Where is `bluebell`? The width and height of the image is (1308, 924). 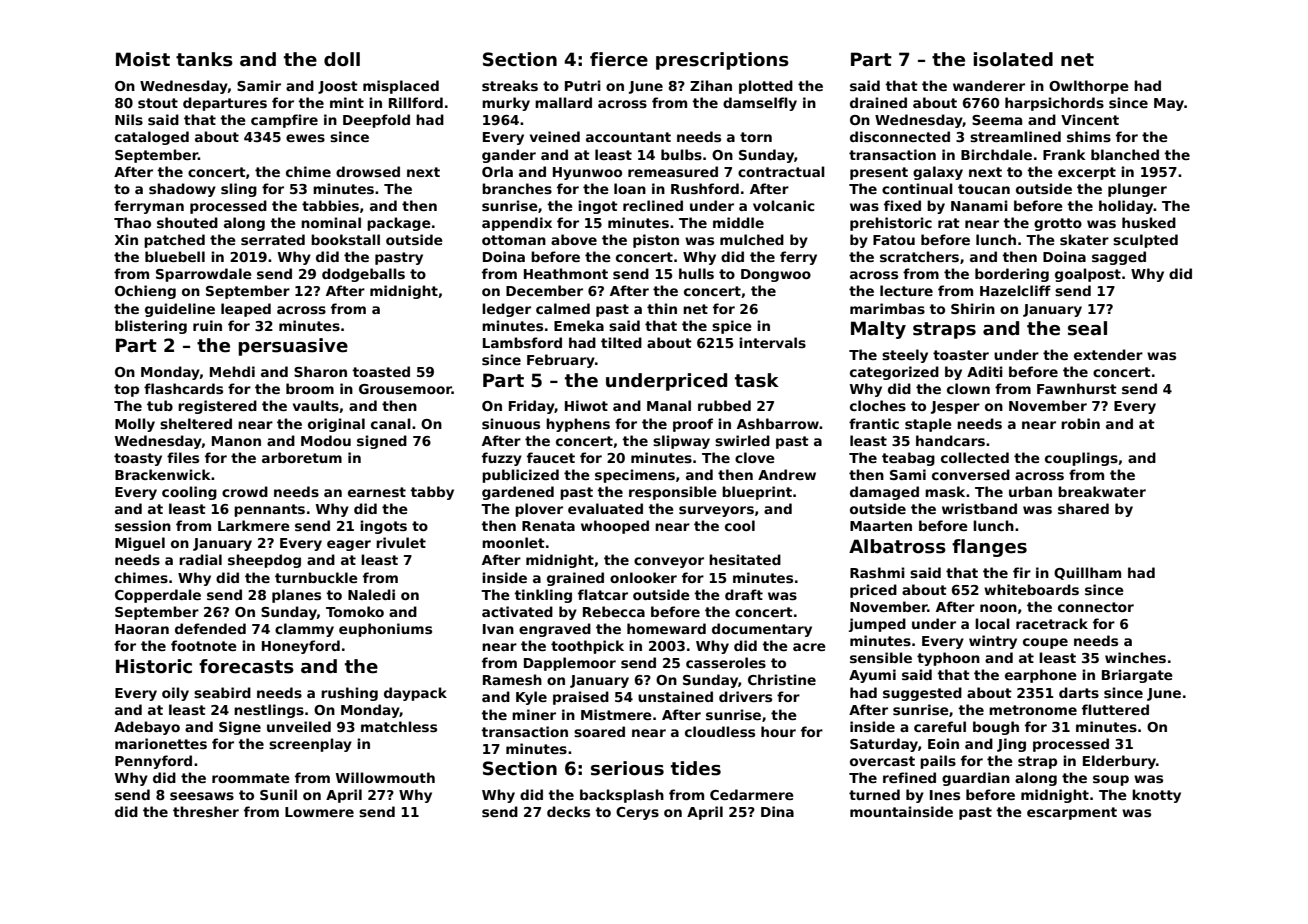 bluebell is located at coordinates (175, 256).
